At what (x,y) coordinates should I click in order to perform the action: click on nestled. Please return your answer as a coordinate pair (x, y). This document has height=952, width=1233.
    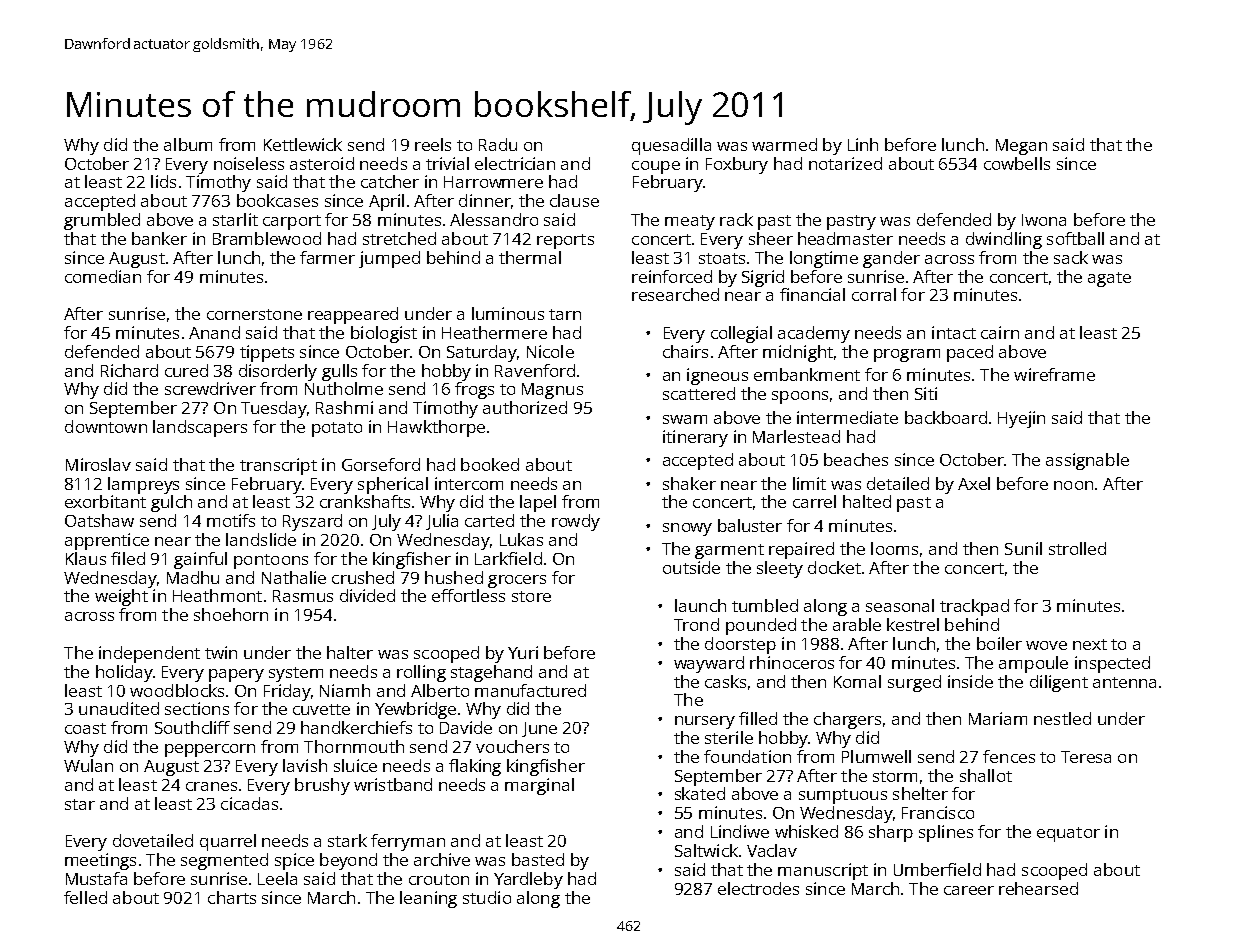
    Looking at the image, I should click on (1062, 718).
